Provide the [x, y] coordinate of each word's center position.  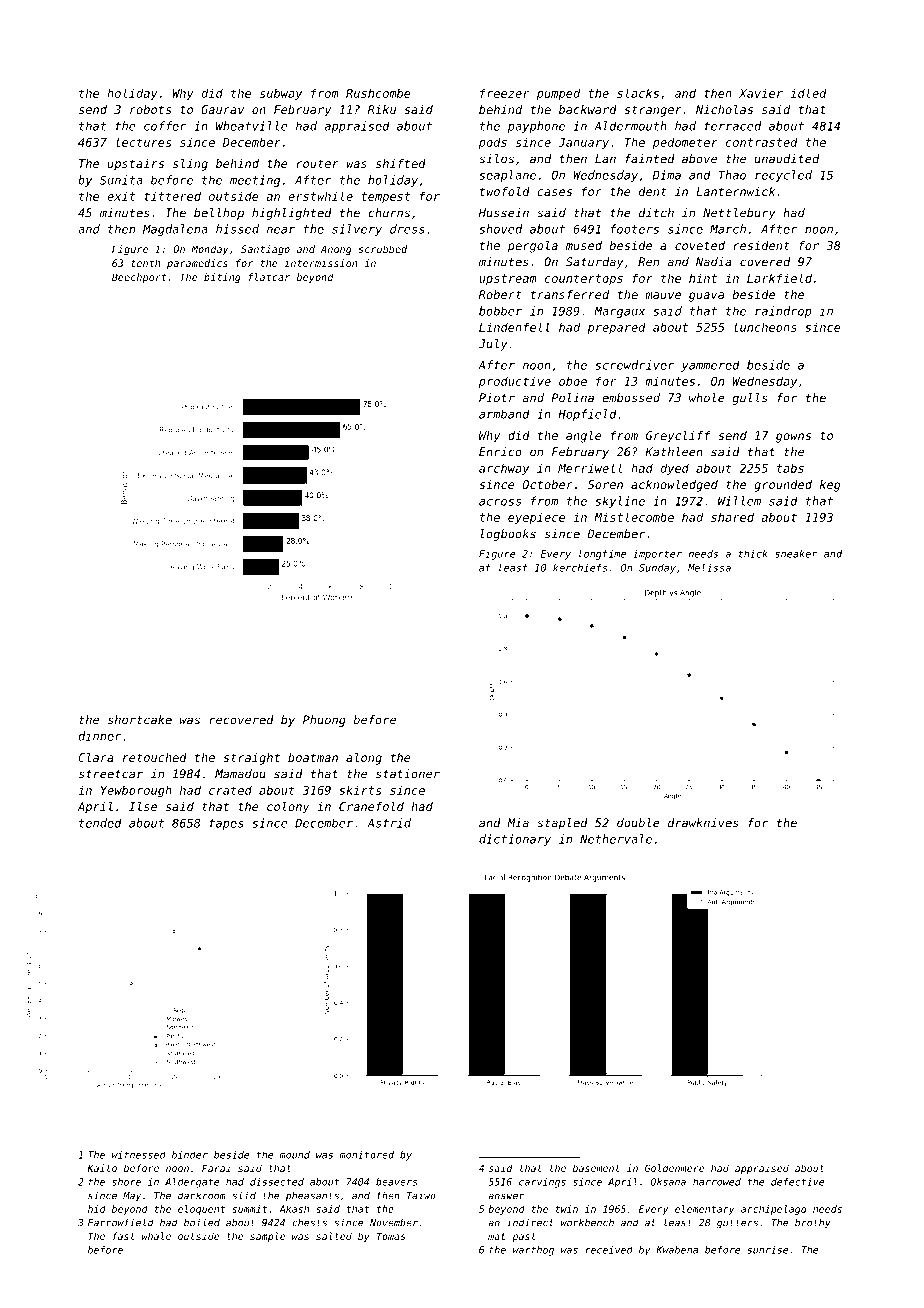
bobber [500, 311]
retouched [155, 757]
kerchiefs [580, 568]
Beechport [139, 278]
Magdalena [175, 230]
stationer [408, 774]
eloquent [201, 1210]
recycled [783, 176]
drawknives [703, 823]
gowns [793, 438]
